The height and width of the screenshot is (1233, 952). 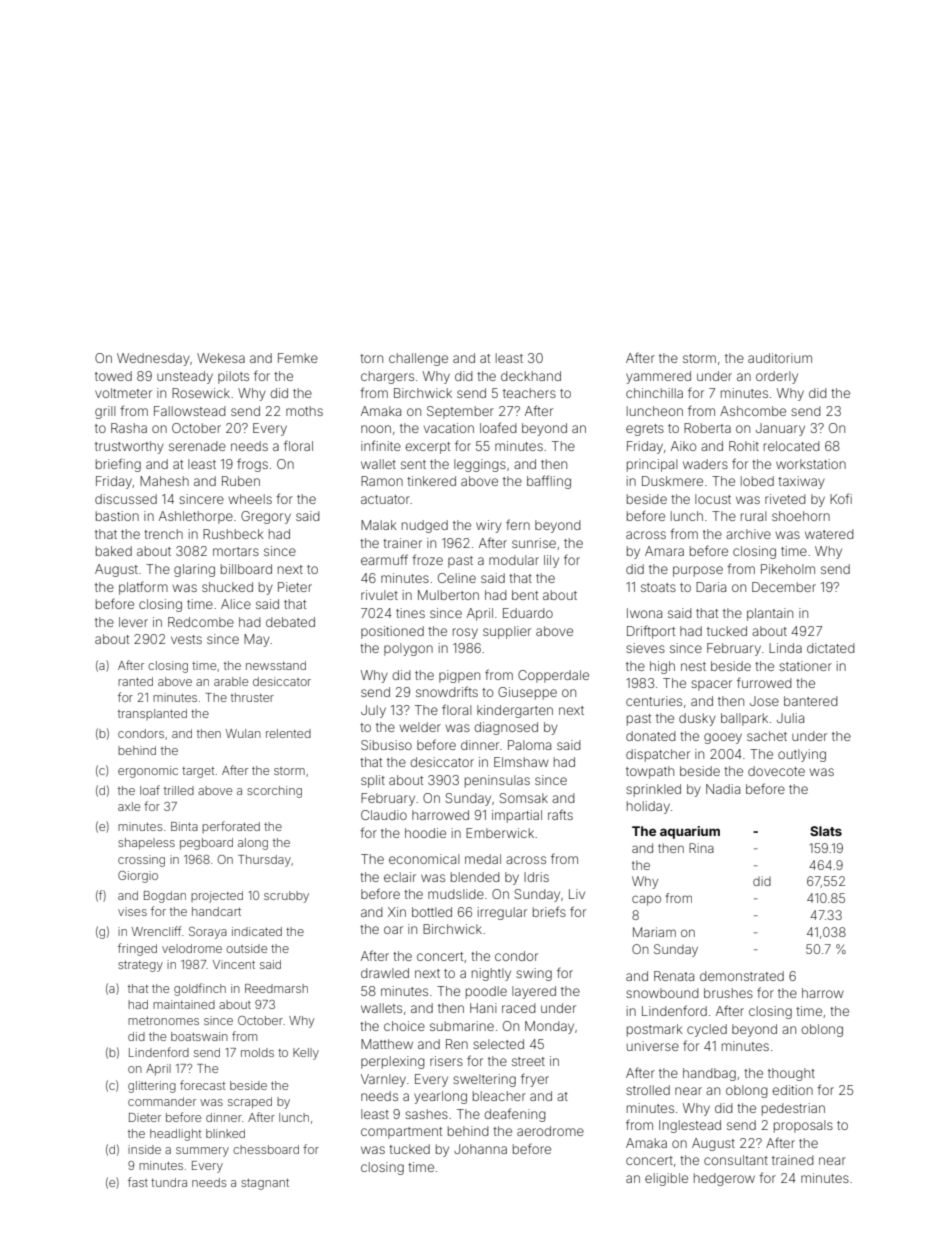 I want to click on metronomes, so click(x=163, y=1021).
